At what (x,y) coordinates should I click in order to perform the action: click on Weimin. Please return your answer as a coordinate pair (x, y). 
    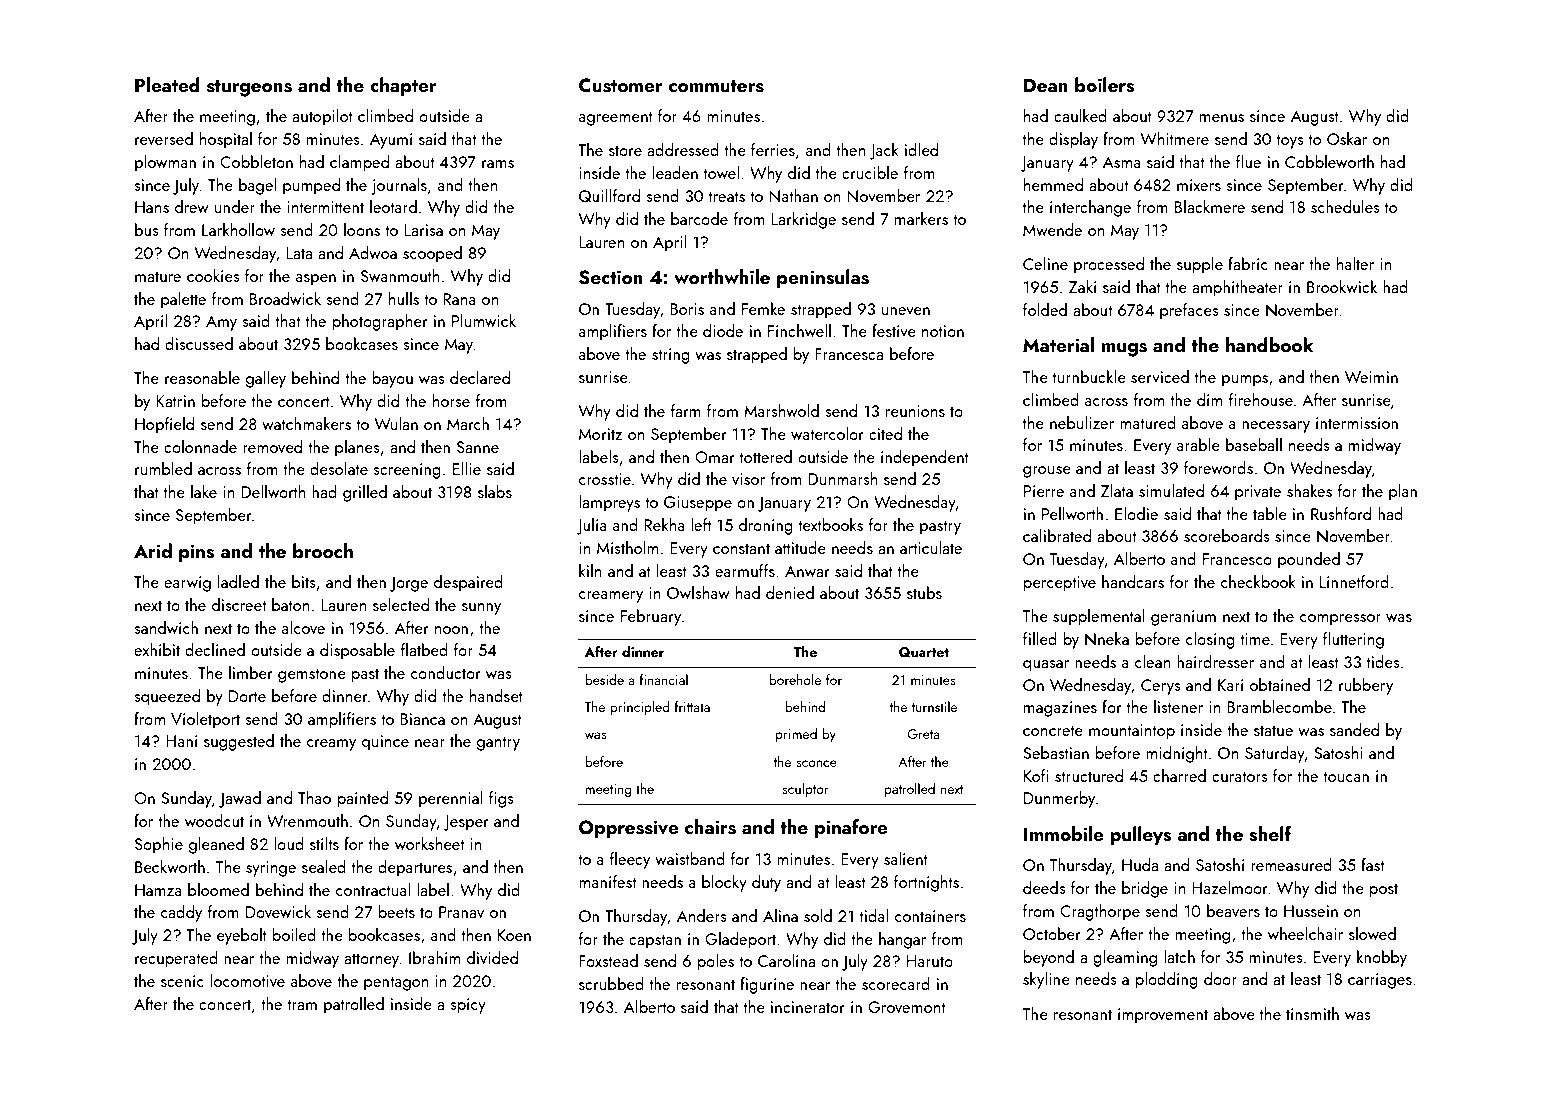
    Looking at the image, I should click on (1371, 377).
